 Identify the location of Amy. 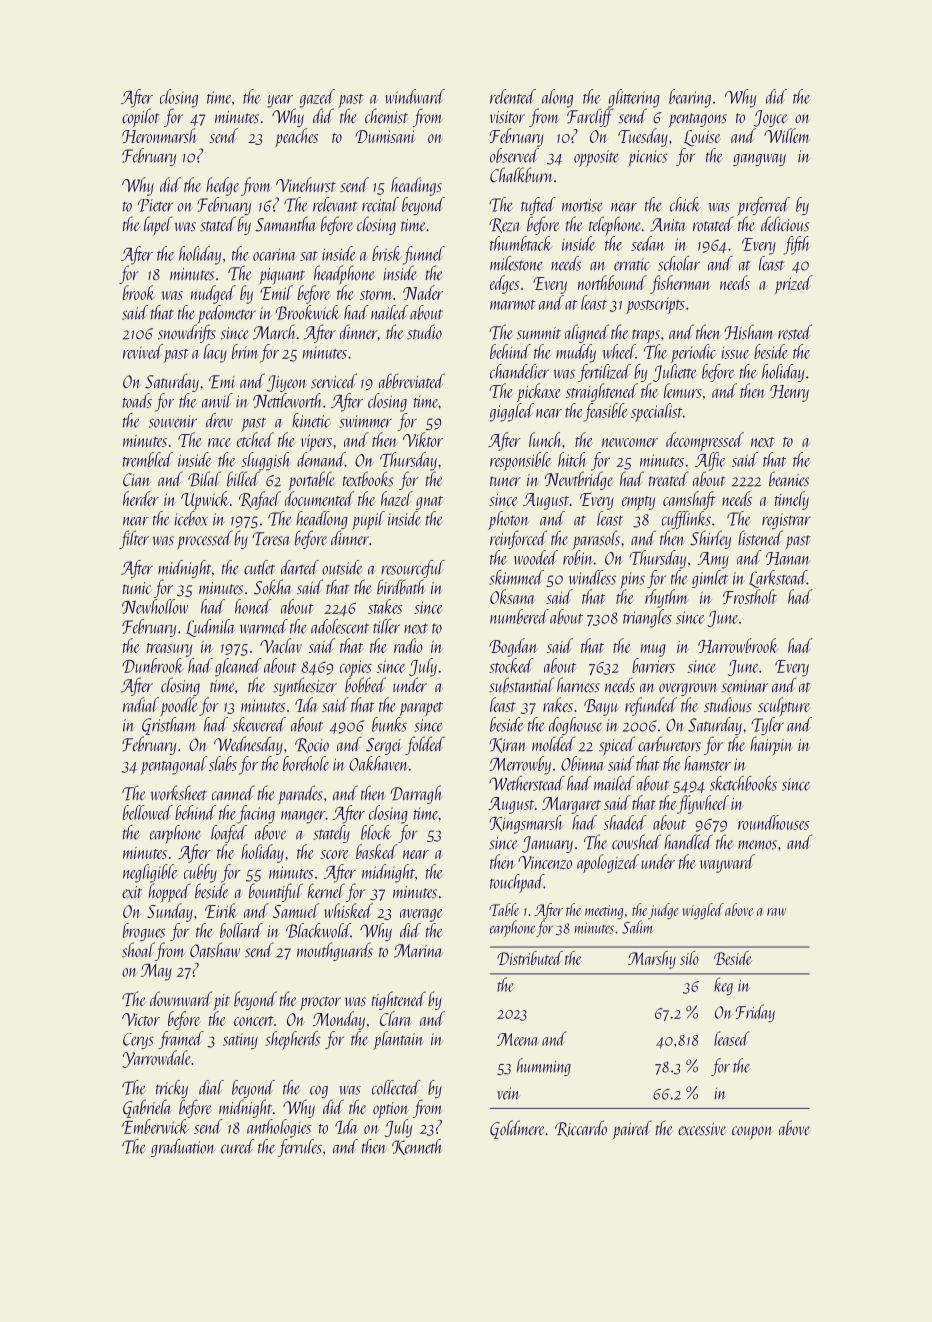
(713, 560).
